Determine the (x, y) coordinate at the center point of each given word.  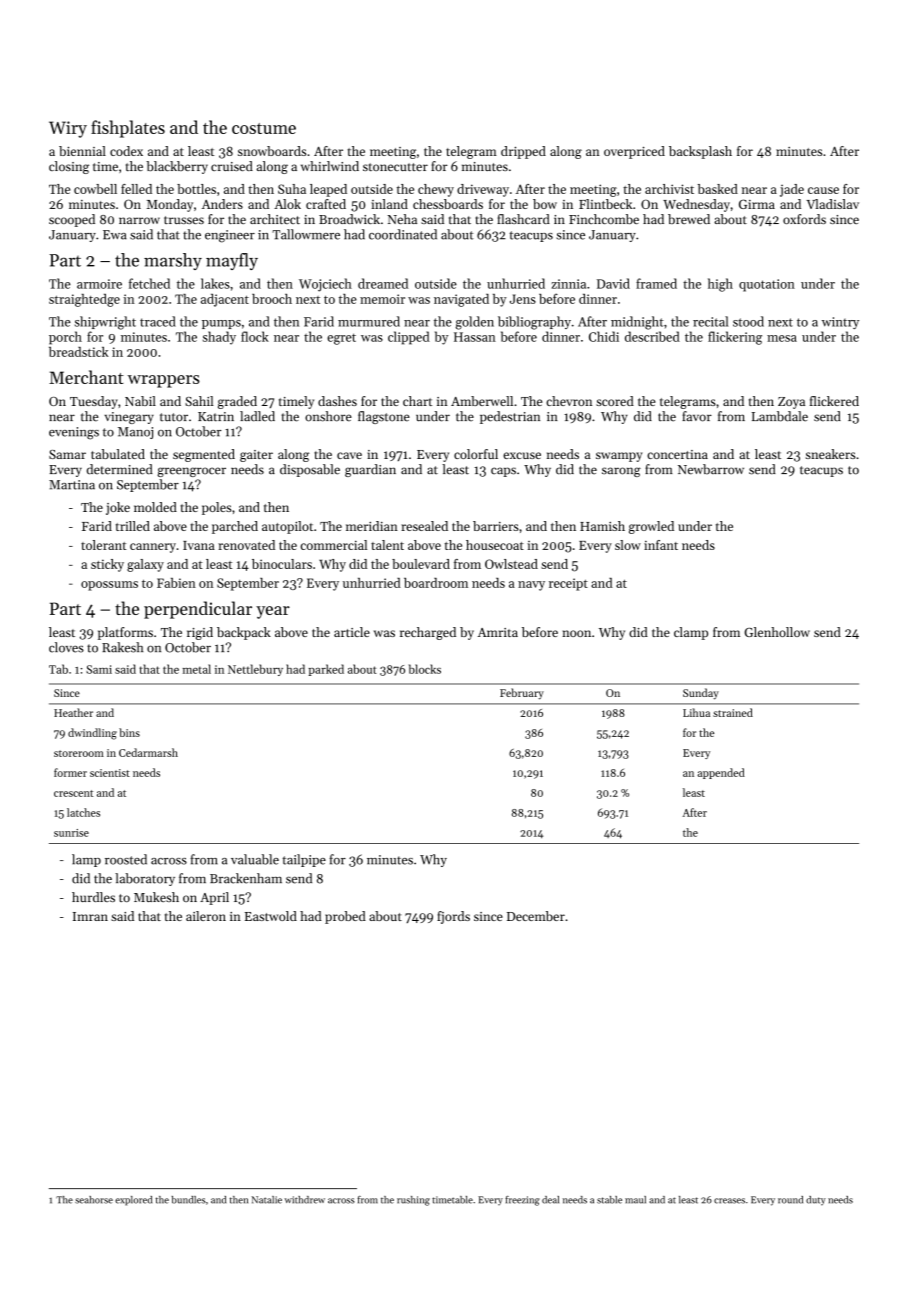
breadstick (79, 352)
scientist (110, 773)
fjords (453, 917)
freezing (522, 1201)
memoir (382, 299)
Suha (292, 189)
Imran (90, 916)
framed (656, 283)
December (536, 916)
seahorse (94, 1200)
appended (721, 773)
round (790, 1200)
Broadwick (349, 219)
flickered (834, 401)
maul (635, 1200)
